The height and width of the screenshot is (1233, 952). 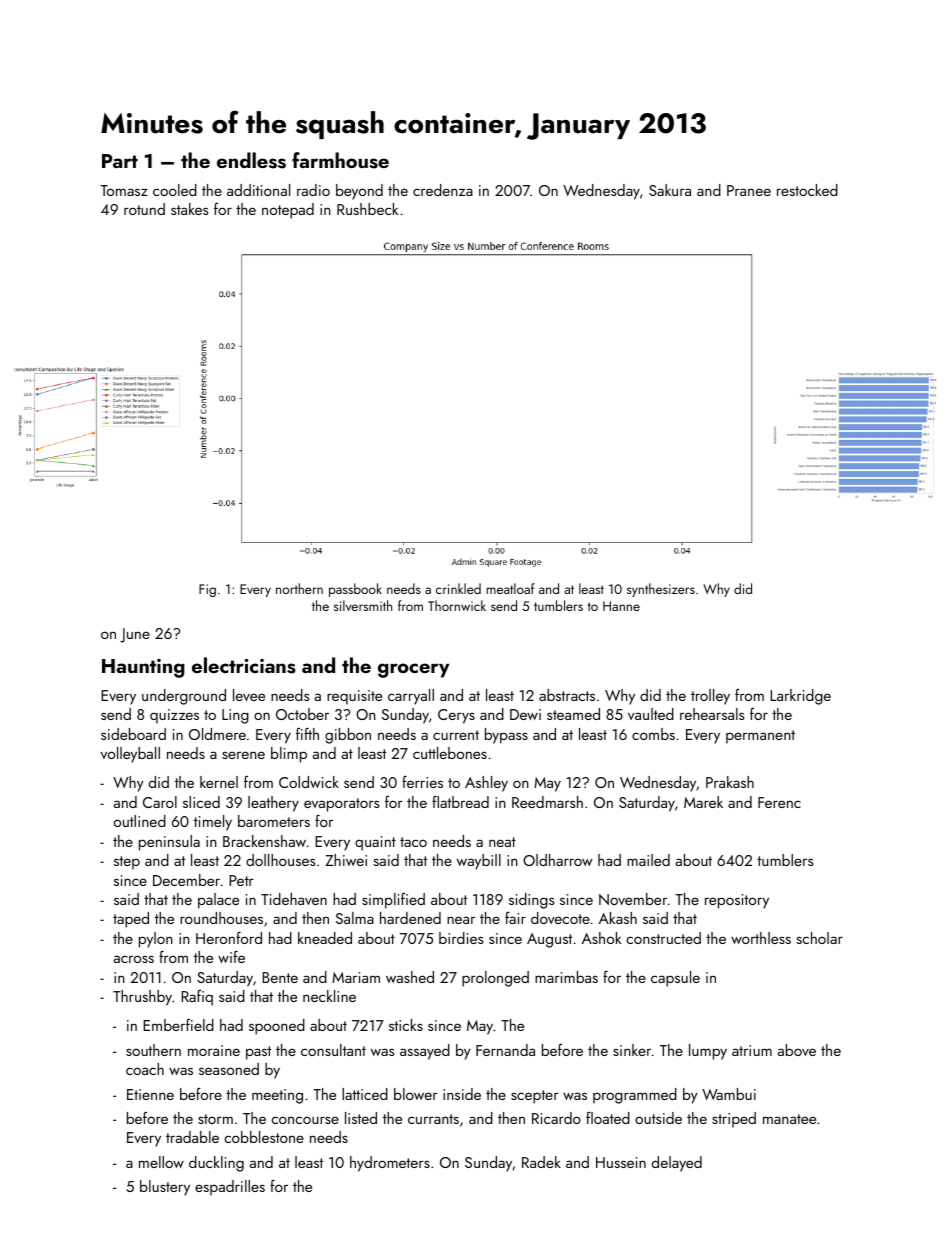 I want to click on crinkled, so click(x=458, y=588).
